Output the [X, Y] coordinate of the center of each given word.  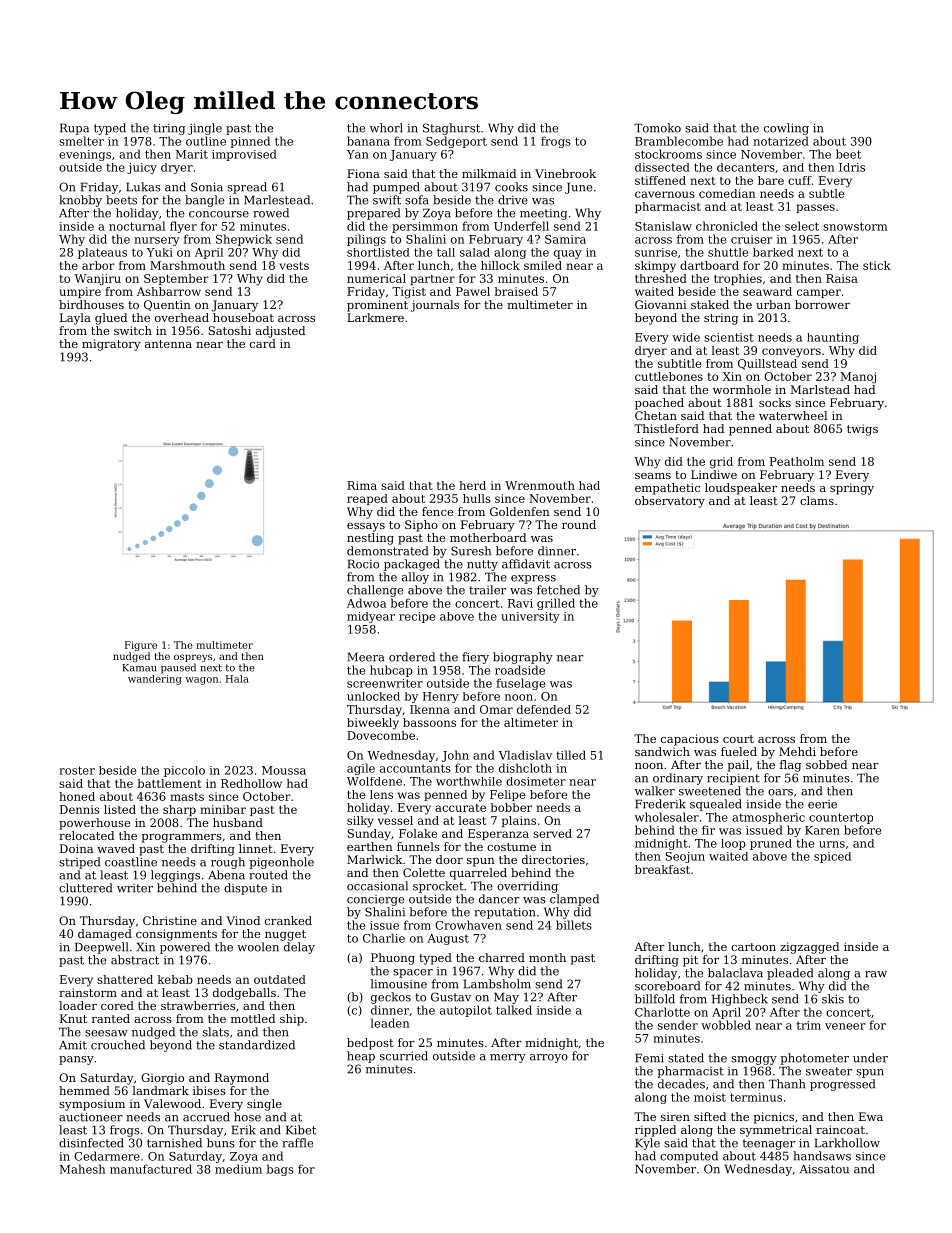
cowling [786, 129]
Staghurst [451, 129]
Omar [496, 709]
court [738, 739]
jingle [205, 129]
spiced [832, 857]
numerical [376, 278]
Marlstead [820, 389]
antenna [168, 344]
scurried [404, 1056]
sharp [179, 810]
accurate [460, 808]
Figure [141, 646]
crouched [118, 1045]
